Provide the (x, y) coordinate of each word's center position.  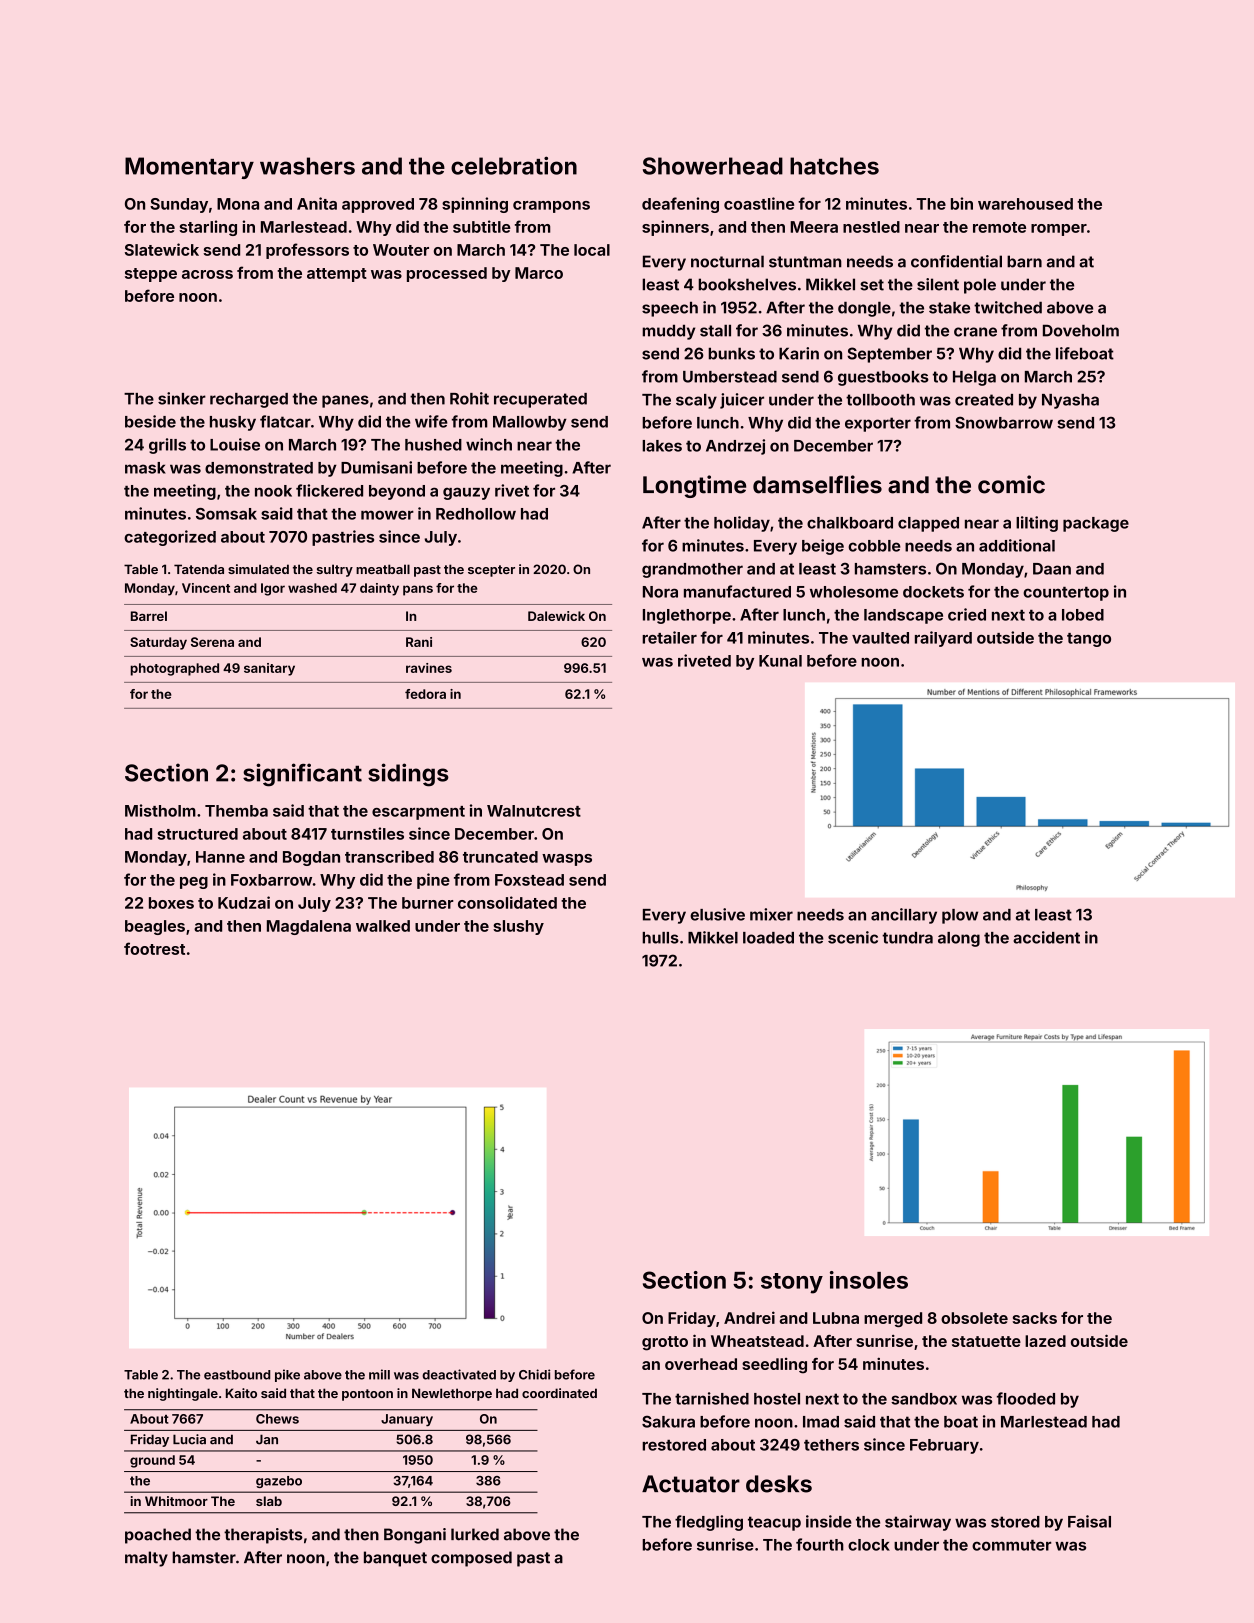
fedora (425, 694)
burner (427, 903)
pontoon (367, 1395)
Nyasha (1070, 401)
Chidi (534, 1374)
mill (379, 1374)
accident (1046, 937)
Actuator (691, 1484)
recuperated (540, 400)
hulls (660, 938)
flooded (1026, 1398)
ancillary (904, 916)
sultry (335, 570)
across (207, 274)
